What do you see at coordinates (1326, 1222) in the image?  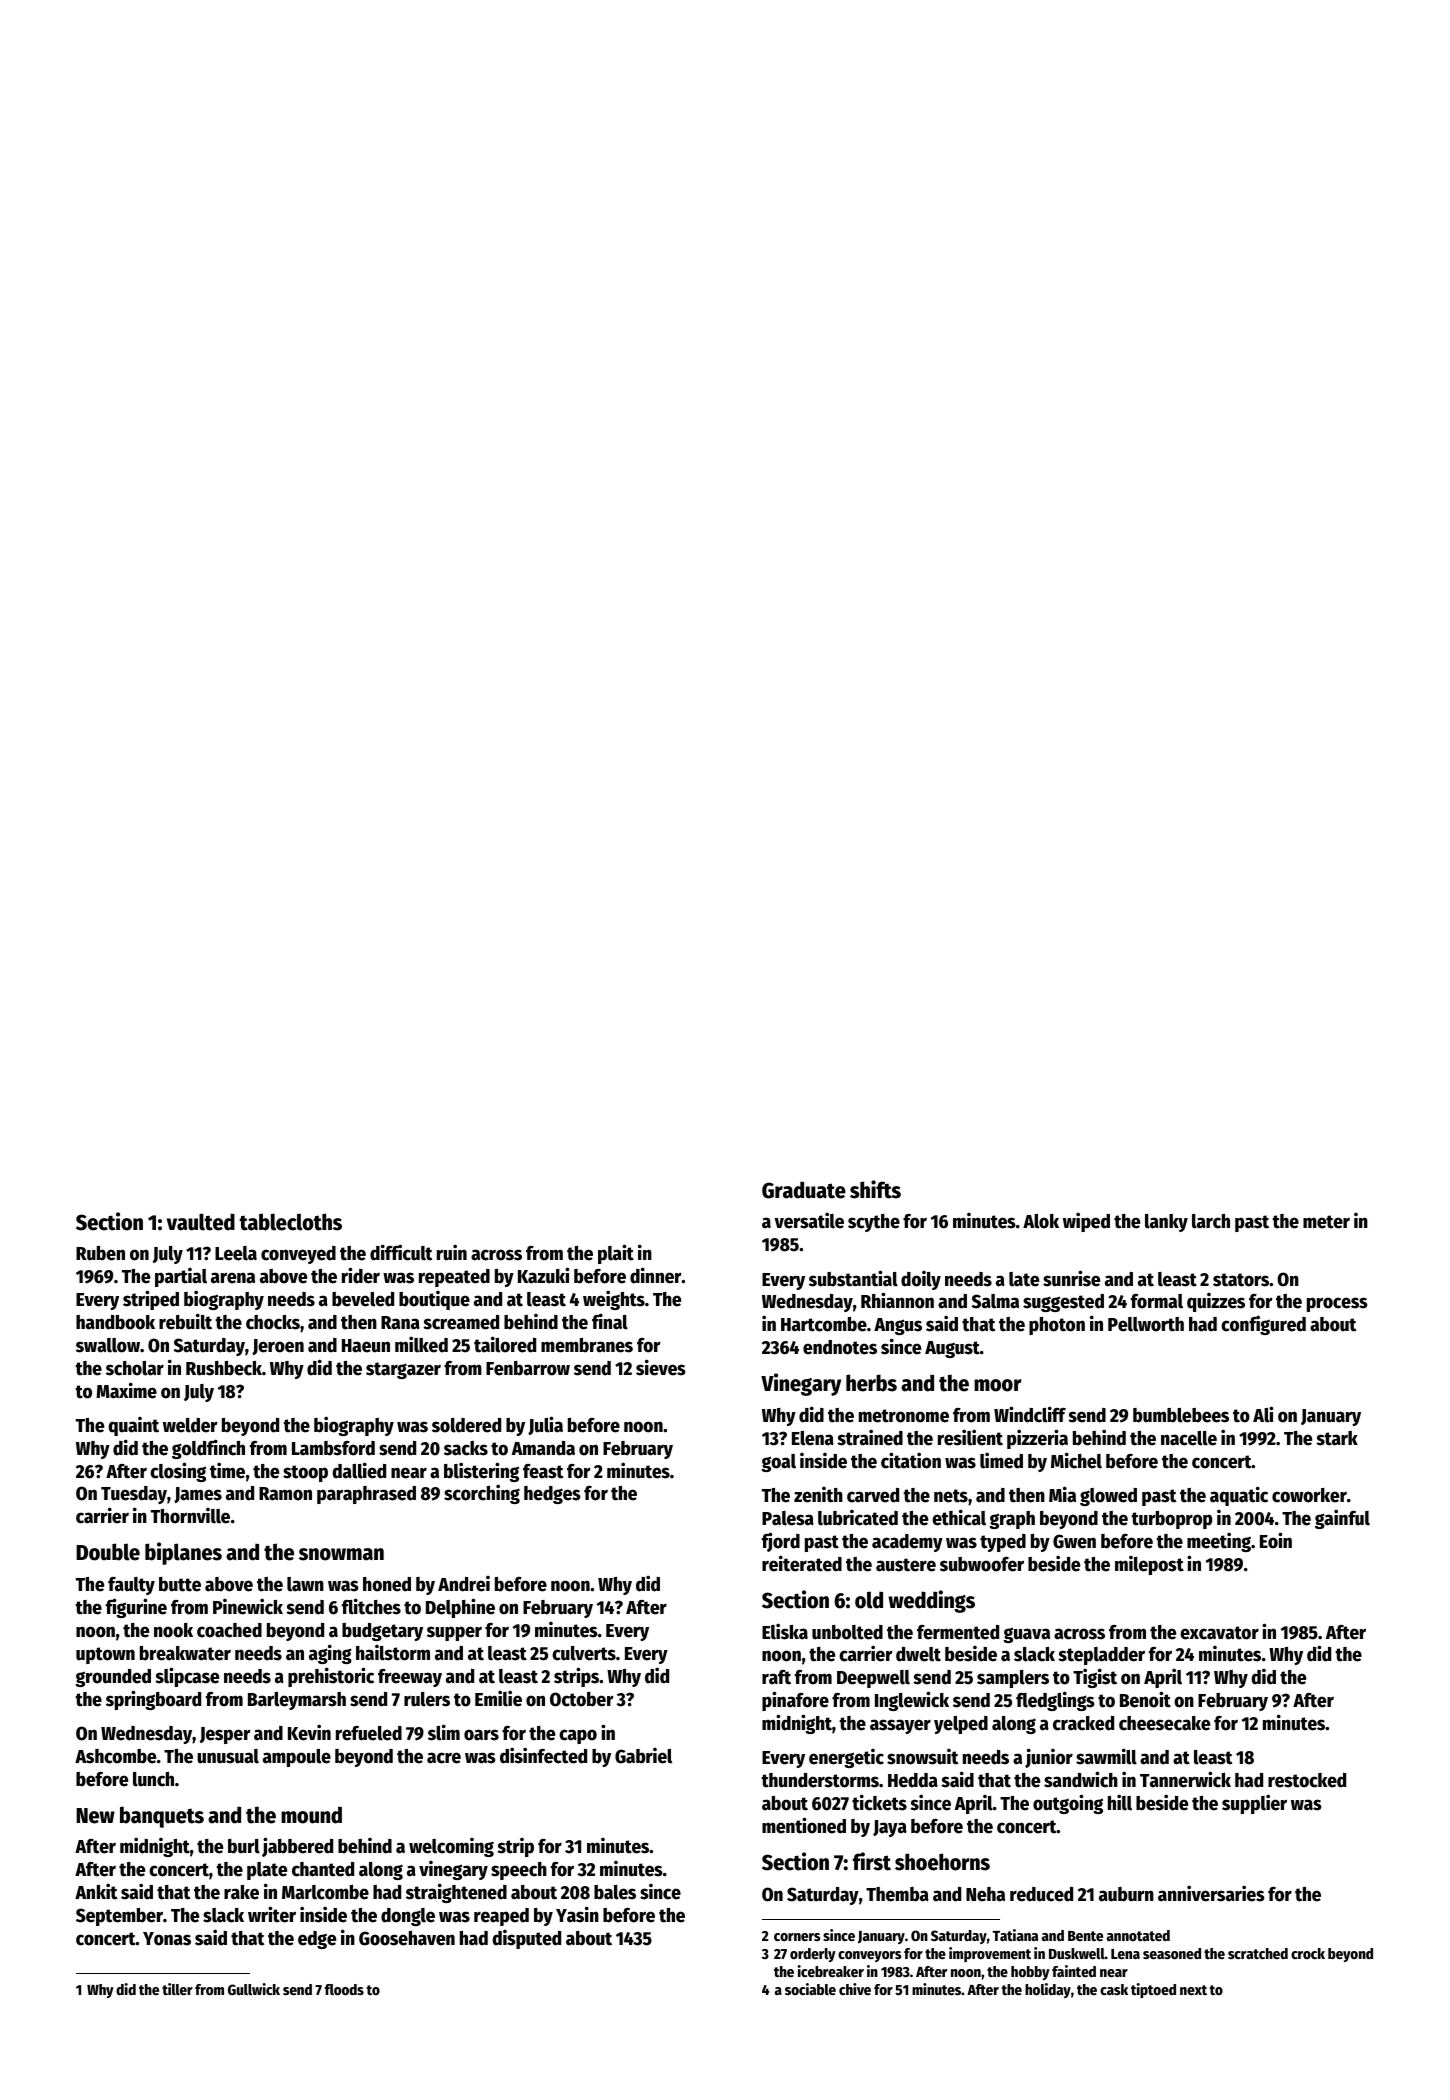 I see `meter` at bounding box center [1326, 1222].
